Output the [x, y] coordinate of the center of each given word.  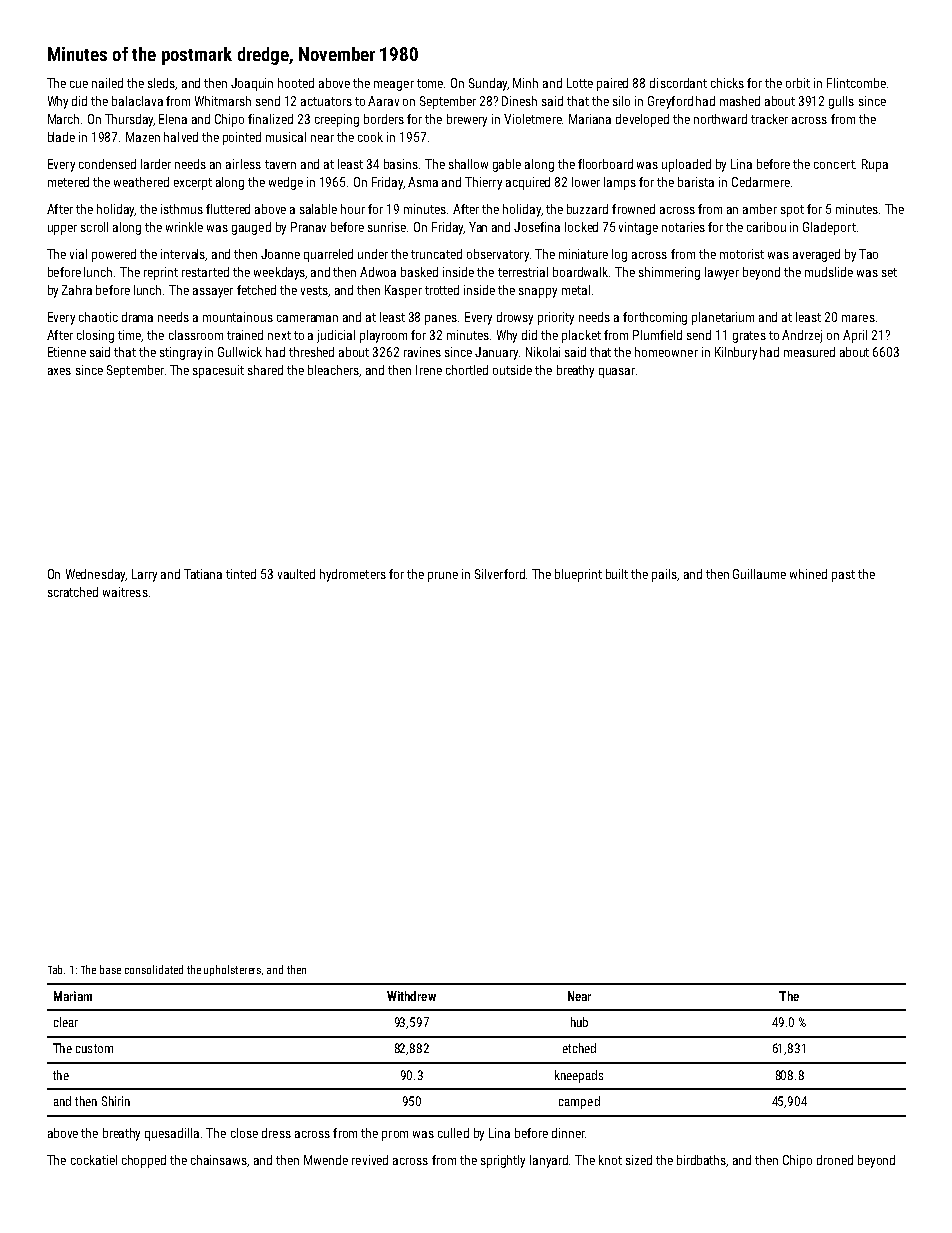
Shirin [116, 1101]
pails [665, 575]
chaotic [98, 317]
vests [315, 291]
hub [579, 1022]
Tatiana [203, 574]
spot [792, 211]
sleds [162, 84]
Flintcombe [856, 83]
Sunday [488, 84]
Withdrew [411, 996]
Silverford [500, 574]
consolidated [154, 969]
